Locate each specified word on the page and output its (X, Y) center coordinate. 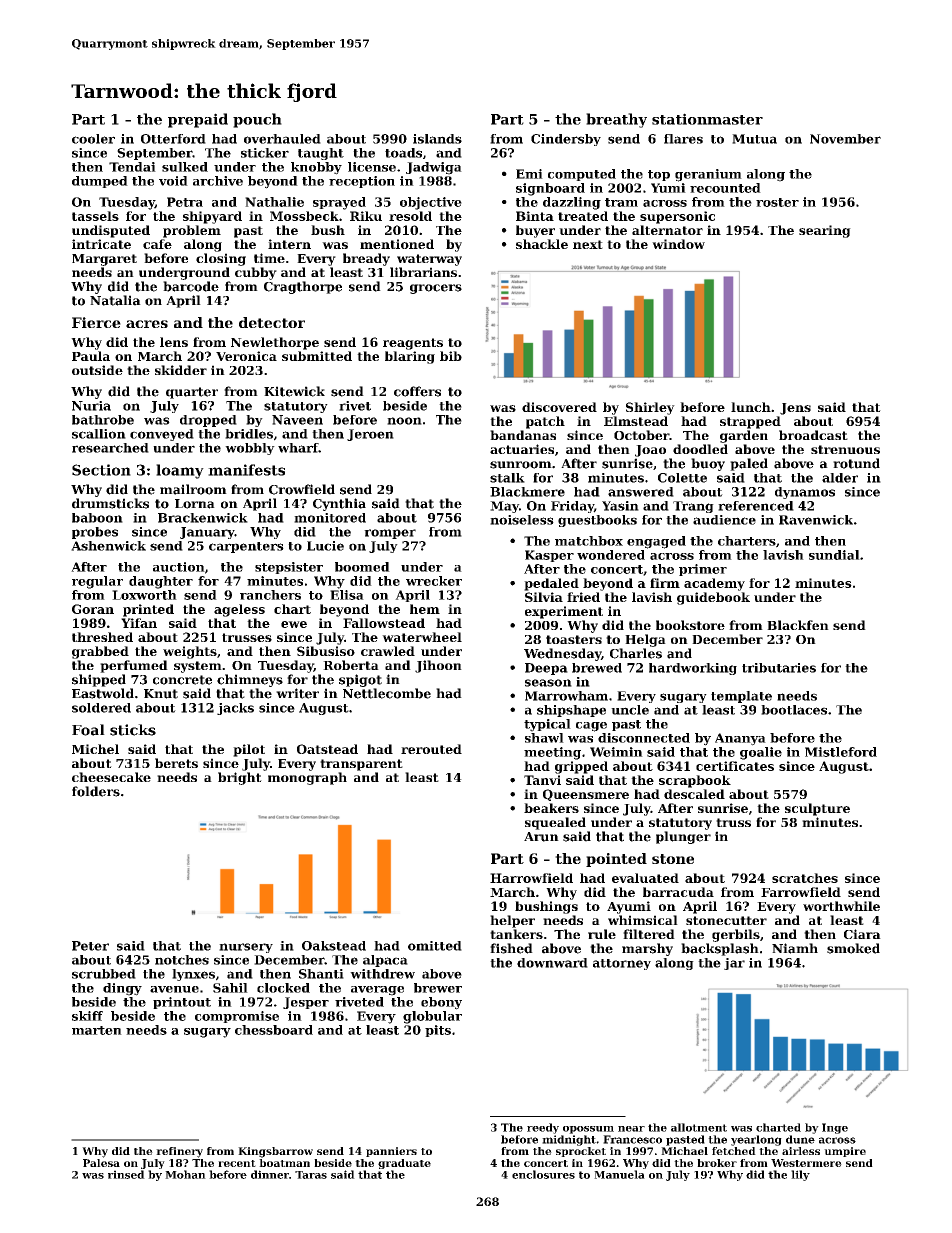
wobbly (250, 449)
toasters (574, 639)
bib (451, 356)
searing (825, 231)
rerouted (431, 749)
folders (96, 791)
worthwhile (841, 906)
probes (95, 533)
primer (703, 570)
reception (362, 182)
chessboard (274, 1030)
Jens (795, 409)
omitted (435, 946)
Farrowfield (801, 892)
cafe (157, 244)
